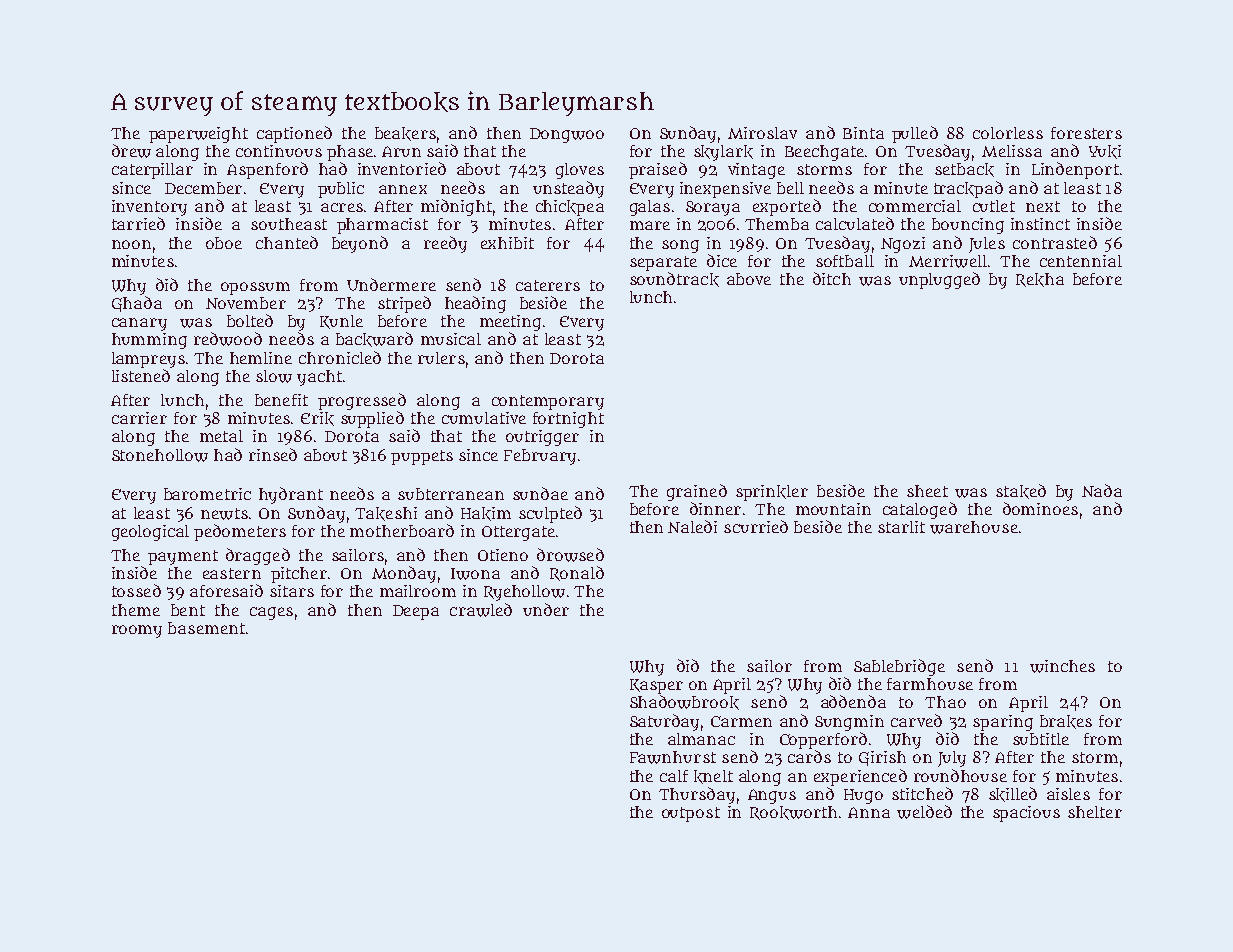 This screenshot has width=1233, height=952. Describe the element at coordinates (342, 207) in the screenshot. I see `acres` at that location.
